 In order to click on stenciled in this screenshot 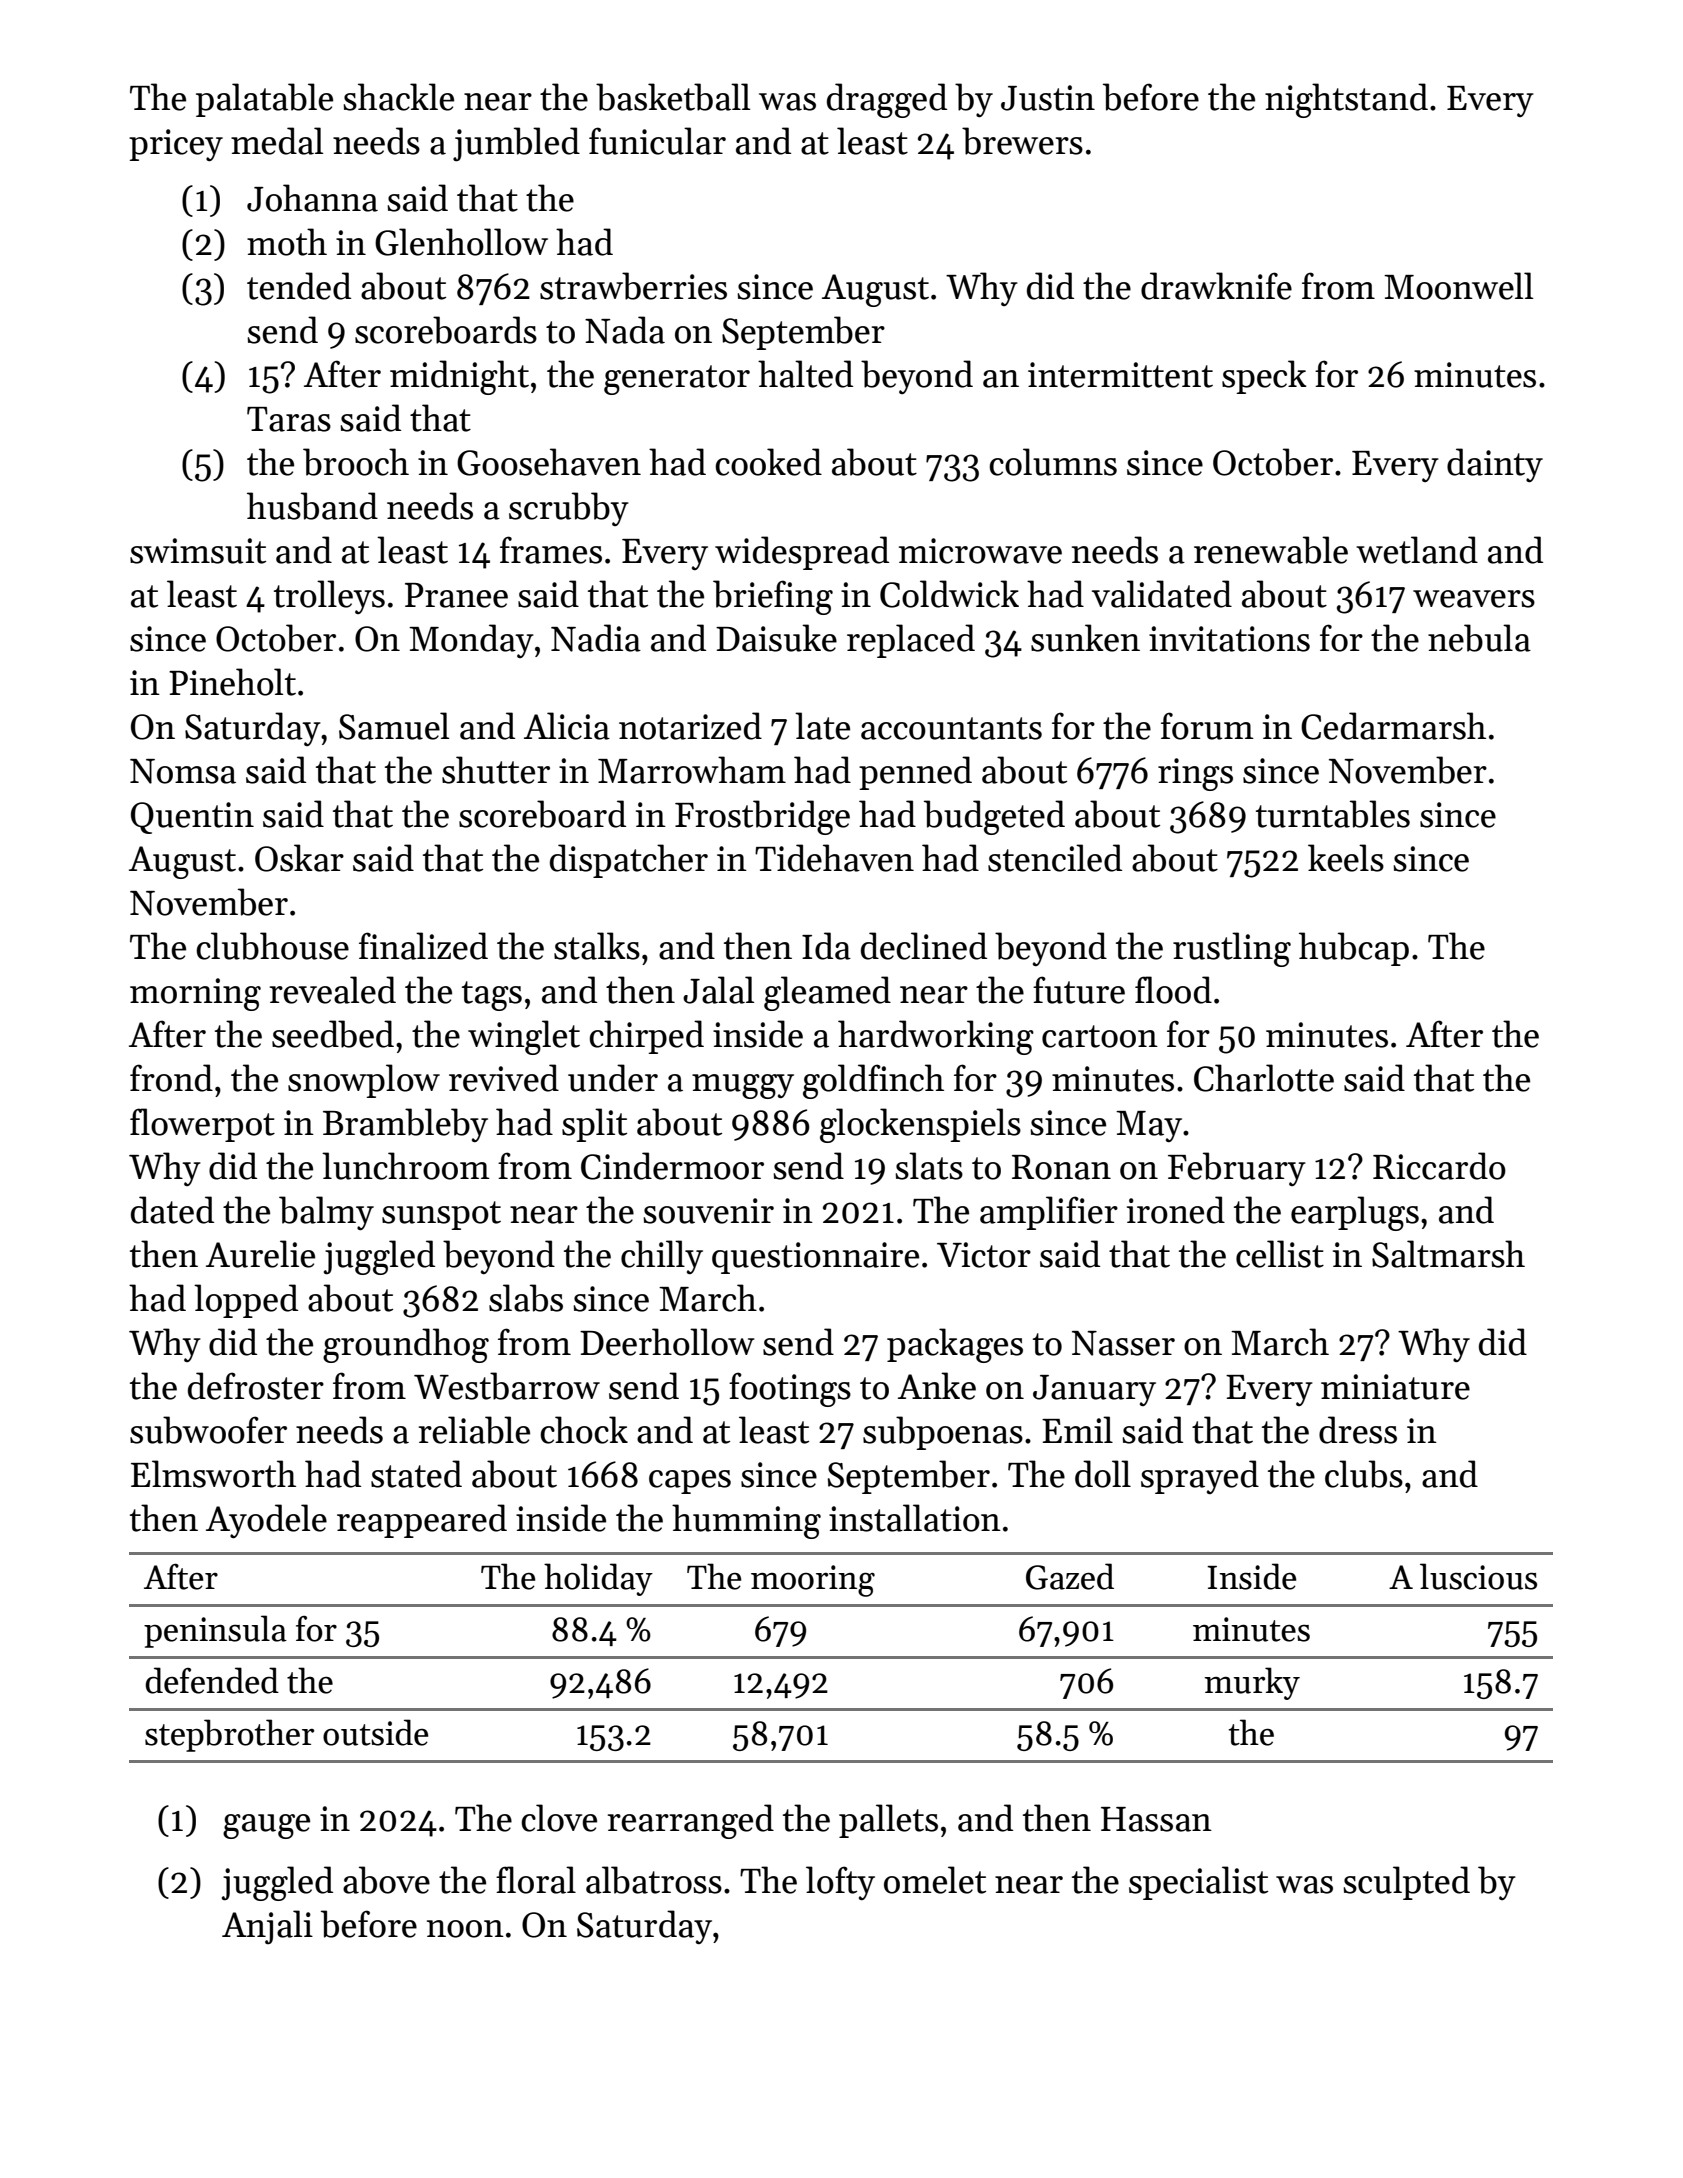, I will do `click(1055, 858)`.
